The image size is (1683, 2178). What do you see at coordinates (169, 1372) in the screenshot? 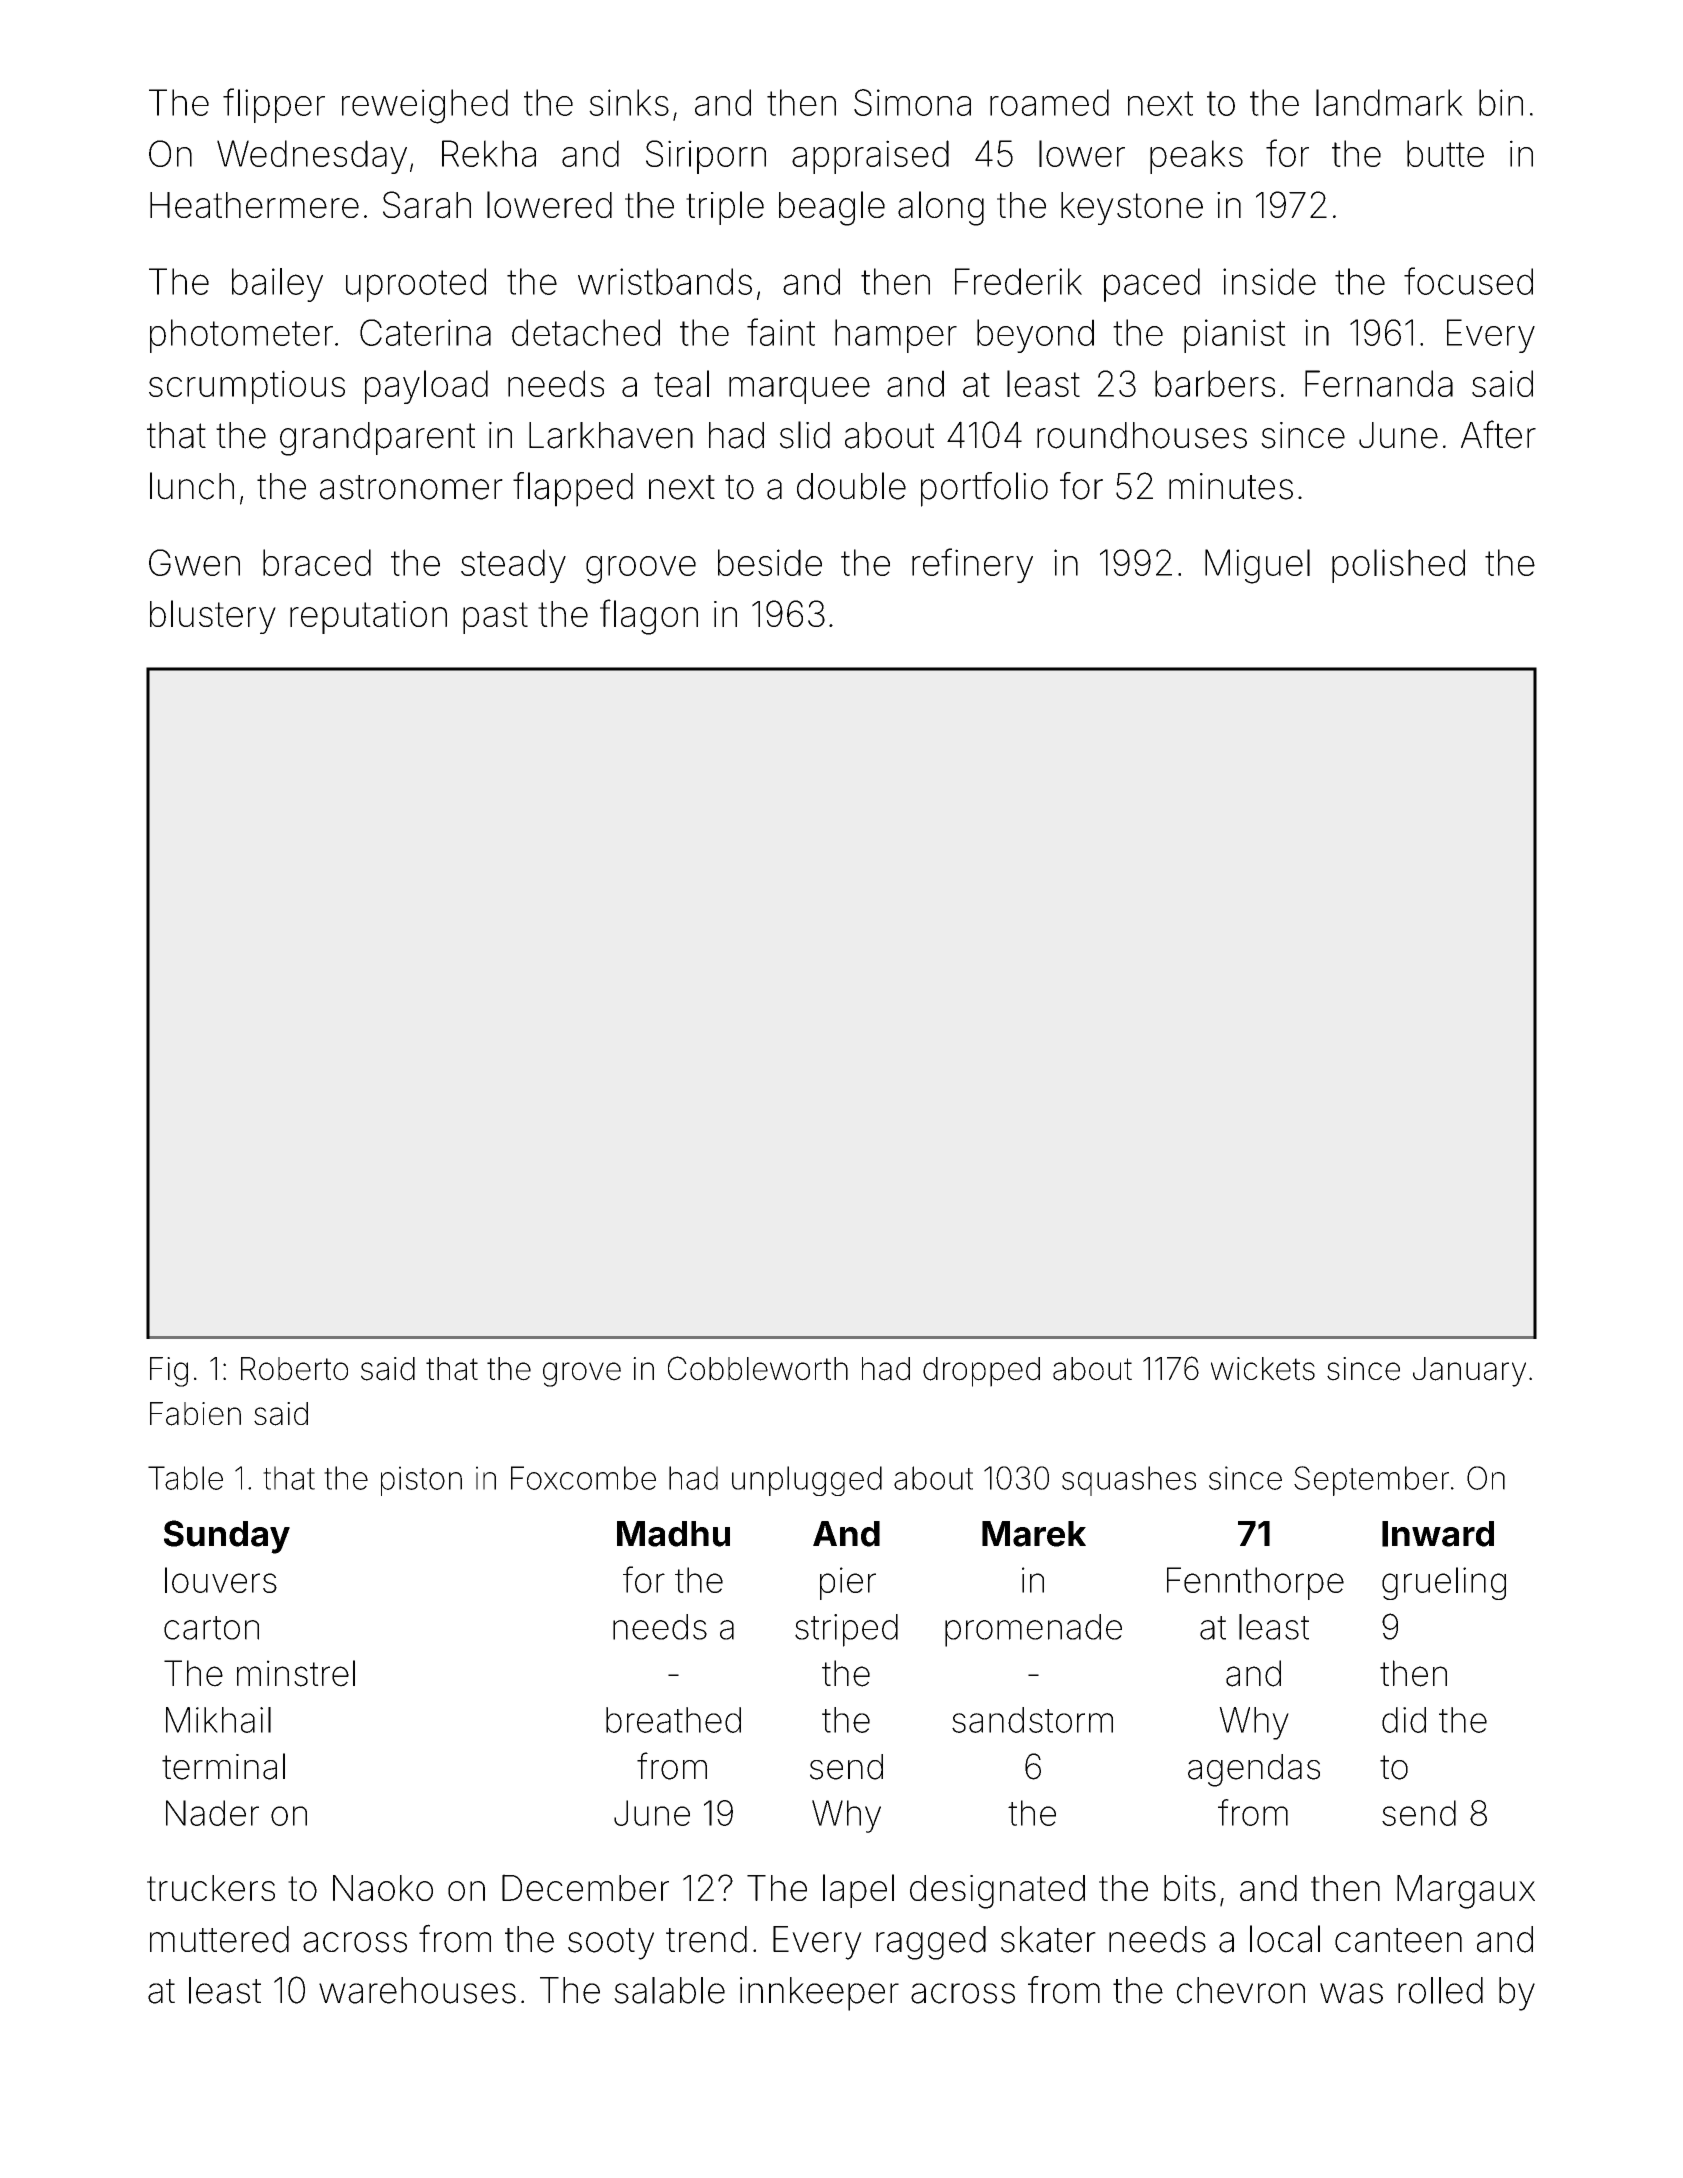
I see `Fig` at bounding box center [169, 1372].
